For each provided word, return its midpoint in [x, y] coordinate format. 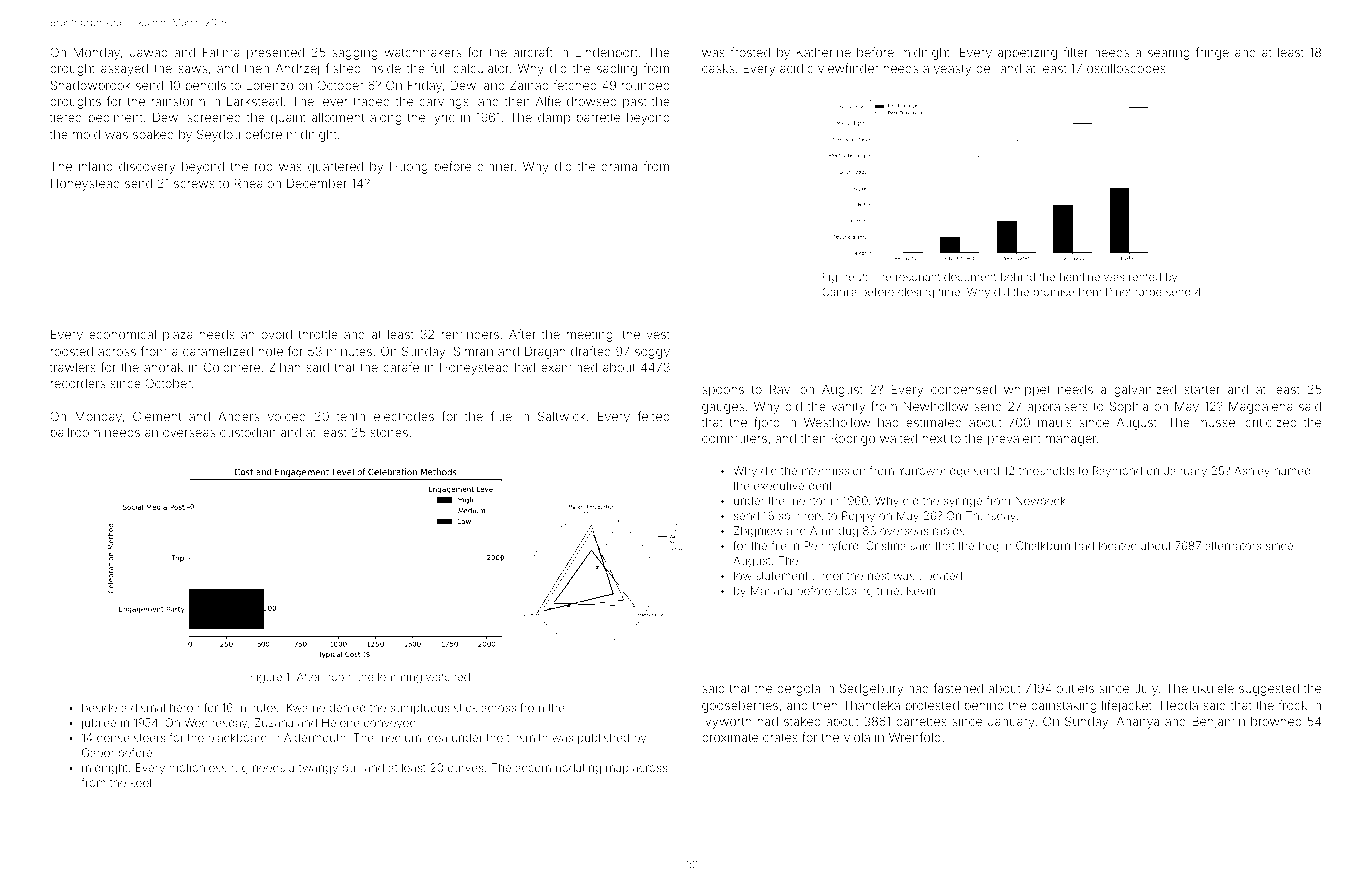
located [1118, 545]
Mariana [771, 590]
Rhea [249, 183]
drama [619, 166]
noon [337, 677]
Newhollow [936, 406]
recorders [78, 383]
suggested [1269, 690]
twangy [318, 769]
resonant [918, 277]
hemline [1080, 277]
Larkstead [254, 101]
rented [1145, 277]
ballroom [75, 432]
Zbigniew [758, 532]
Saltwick [562, 416]
